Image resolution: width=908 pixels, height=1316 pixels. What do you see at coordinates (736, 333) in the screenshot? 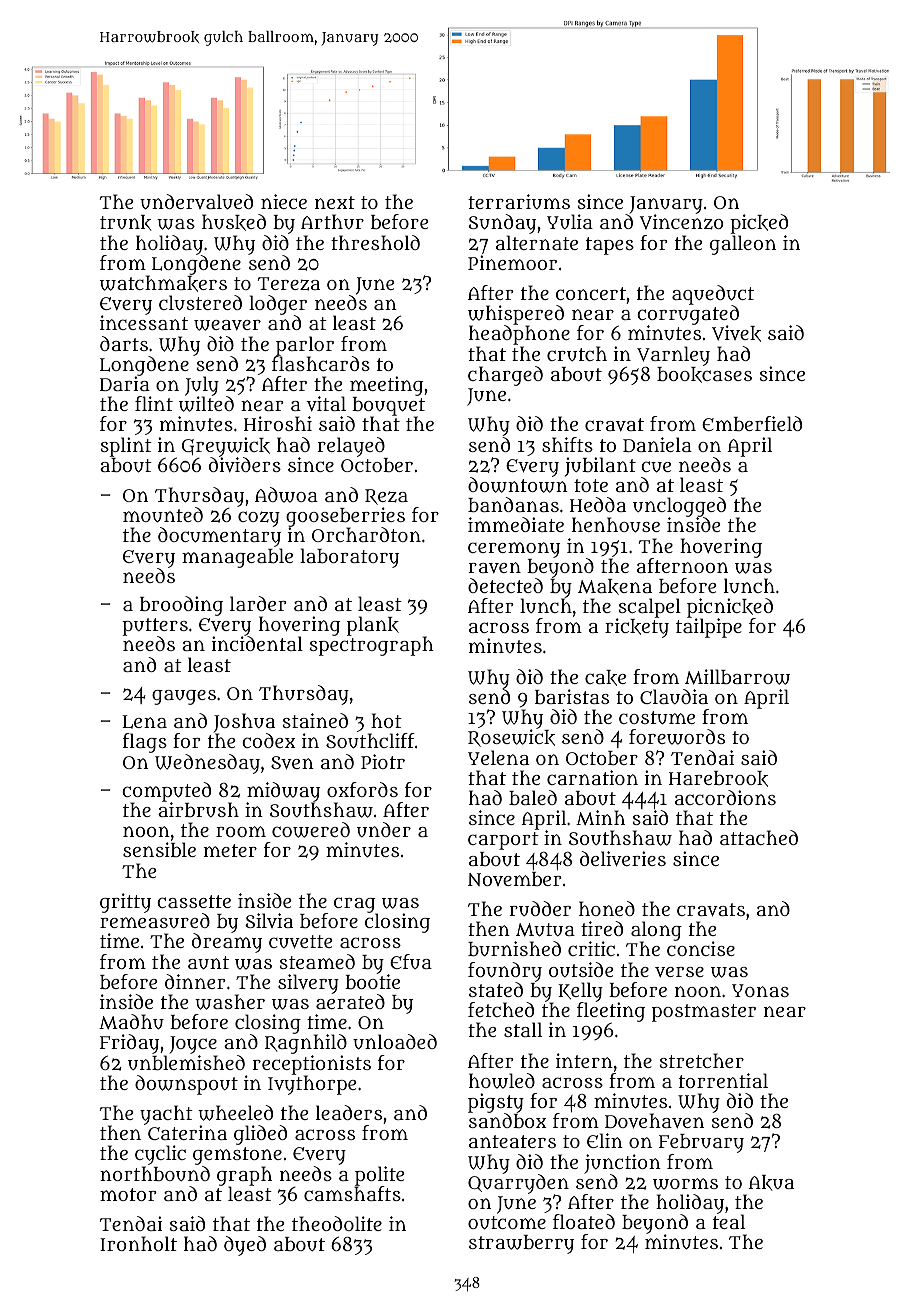
I see `Vivek` at bounding box center [736, 333].
